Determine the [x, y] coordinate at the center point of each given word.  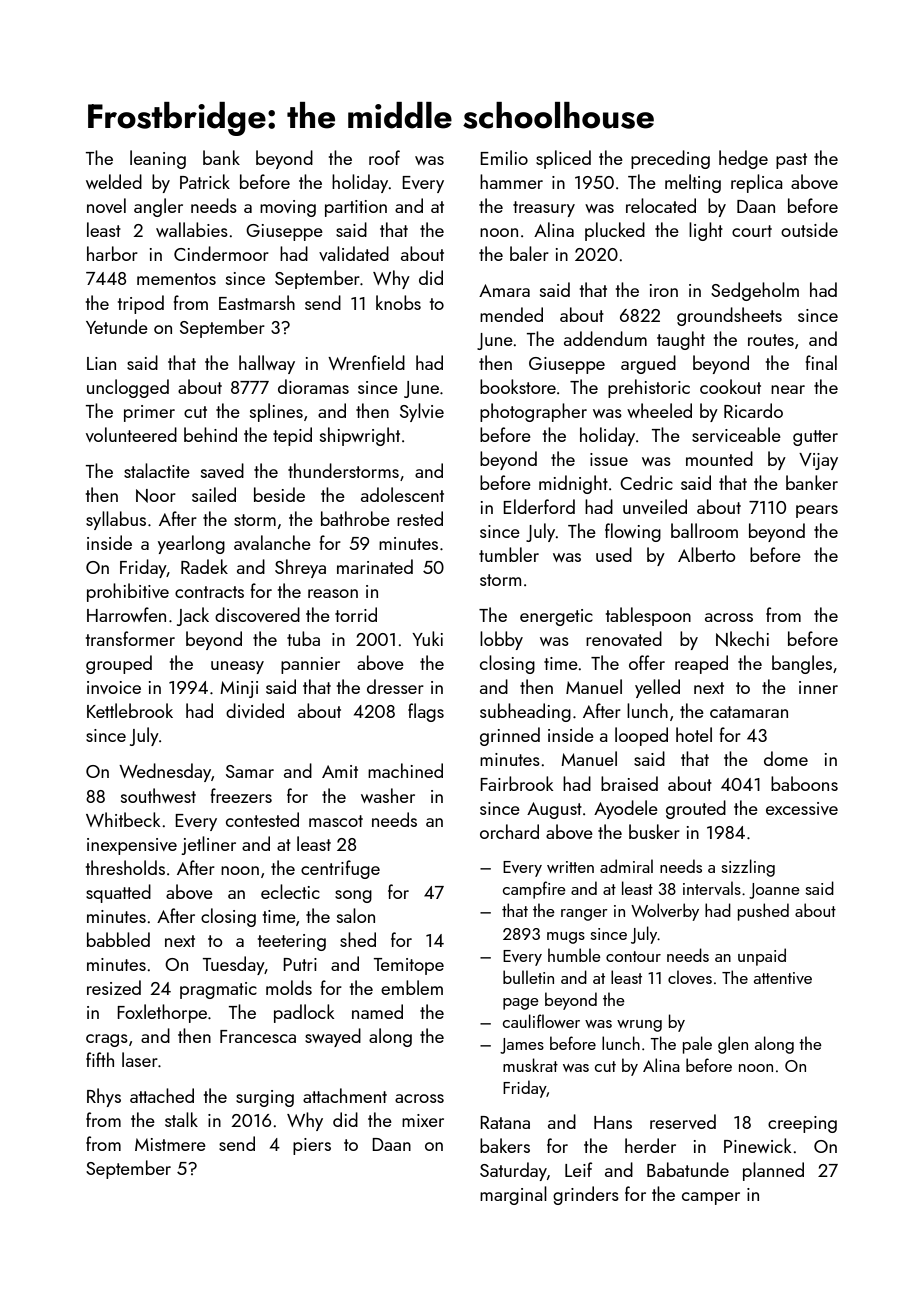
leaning [158, 159]
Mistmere [170, 1144]
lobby [501, 640]
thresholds [125, 867]
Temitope [409, 966]
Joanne [774, 891]
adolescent [402, 494]
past [791, 161]
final [821, 362]
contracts [209, 592]
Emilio [504, 157]
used [614, 554]
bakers [505, 1145]
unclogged [128, 388]
